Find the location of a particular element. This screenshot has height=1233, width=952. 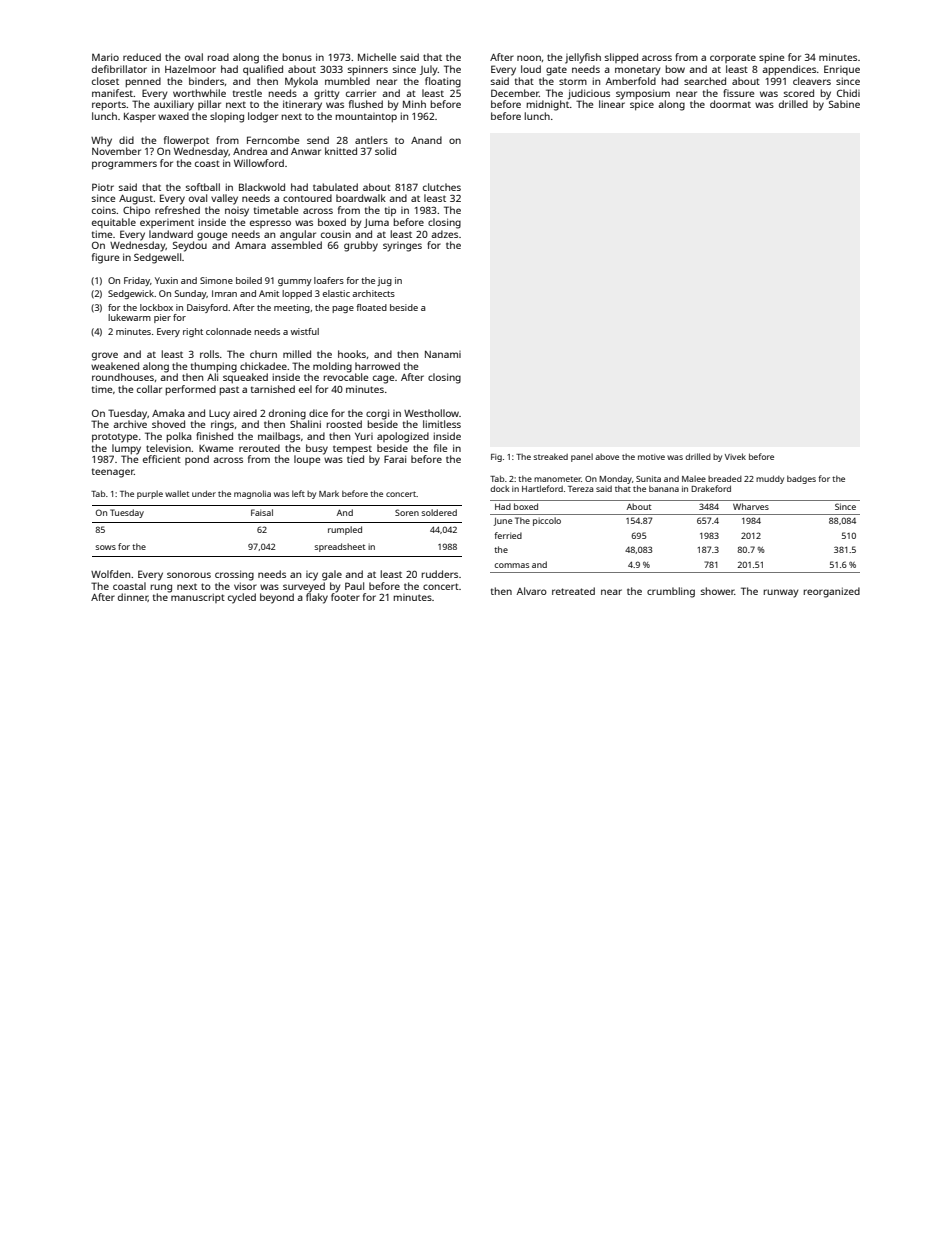

Vivek is located at coordinates (735, 456).
